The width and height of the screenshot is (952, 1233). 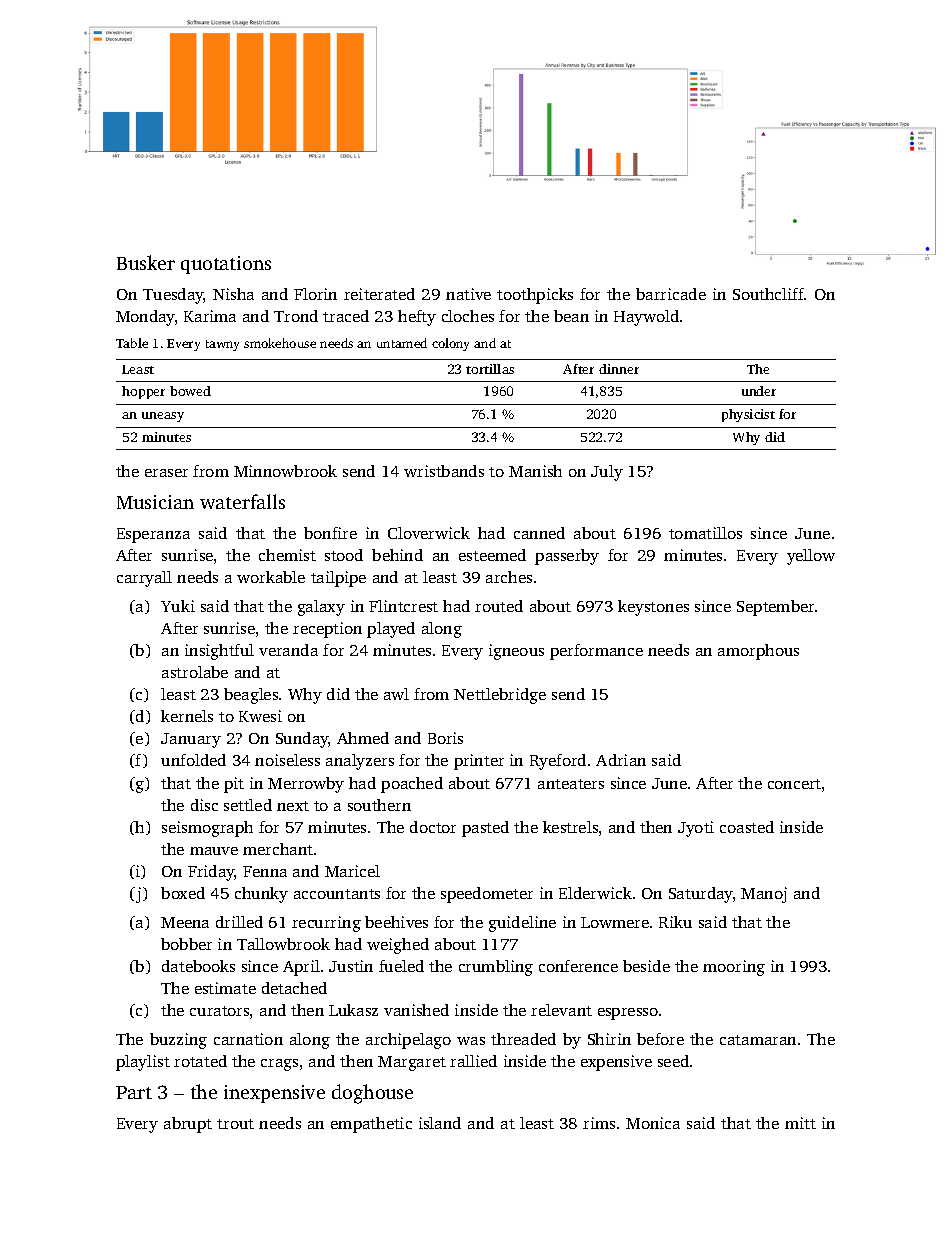 What do you see at coordinates (759, 391) in the screenshot?
I see `under` at bounding box center [759, 391].
